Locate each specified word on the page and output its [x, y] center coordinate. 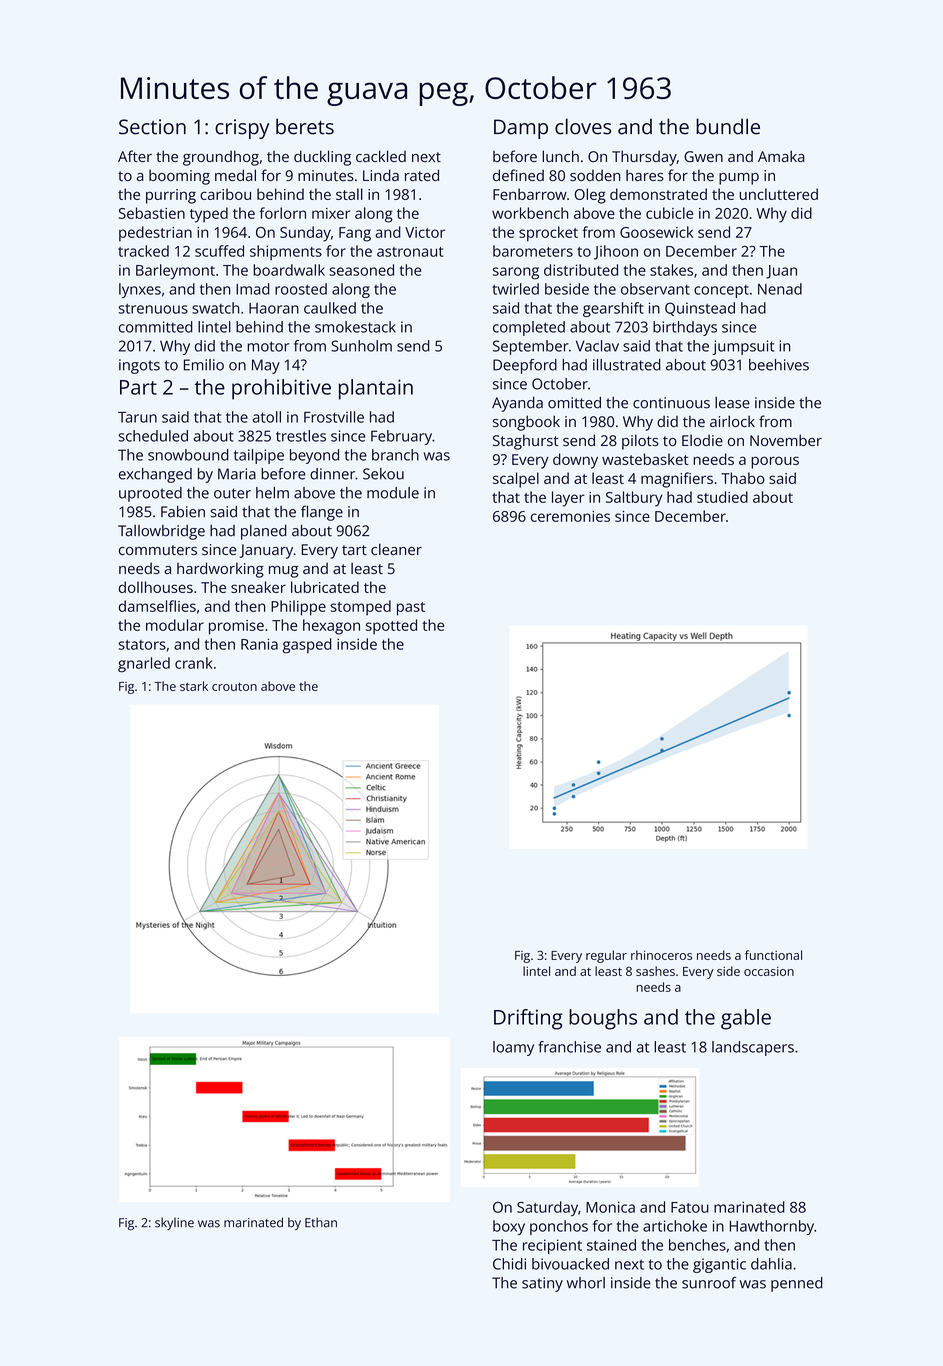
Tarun [137, 417]
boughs [603, 1019]
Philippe [298, 608]
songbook [526, 423]
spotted [391, 627]
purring [171, 196]
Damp [521, 129]
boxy [509, 1227]
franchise [570, 1047]
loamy [513, 1048]
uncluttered [779, 194]
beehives [779, 365]
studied [722, 497]
